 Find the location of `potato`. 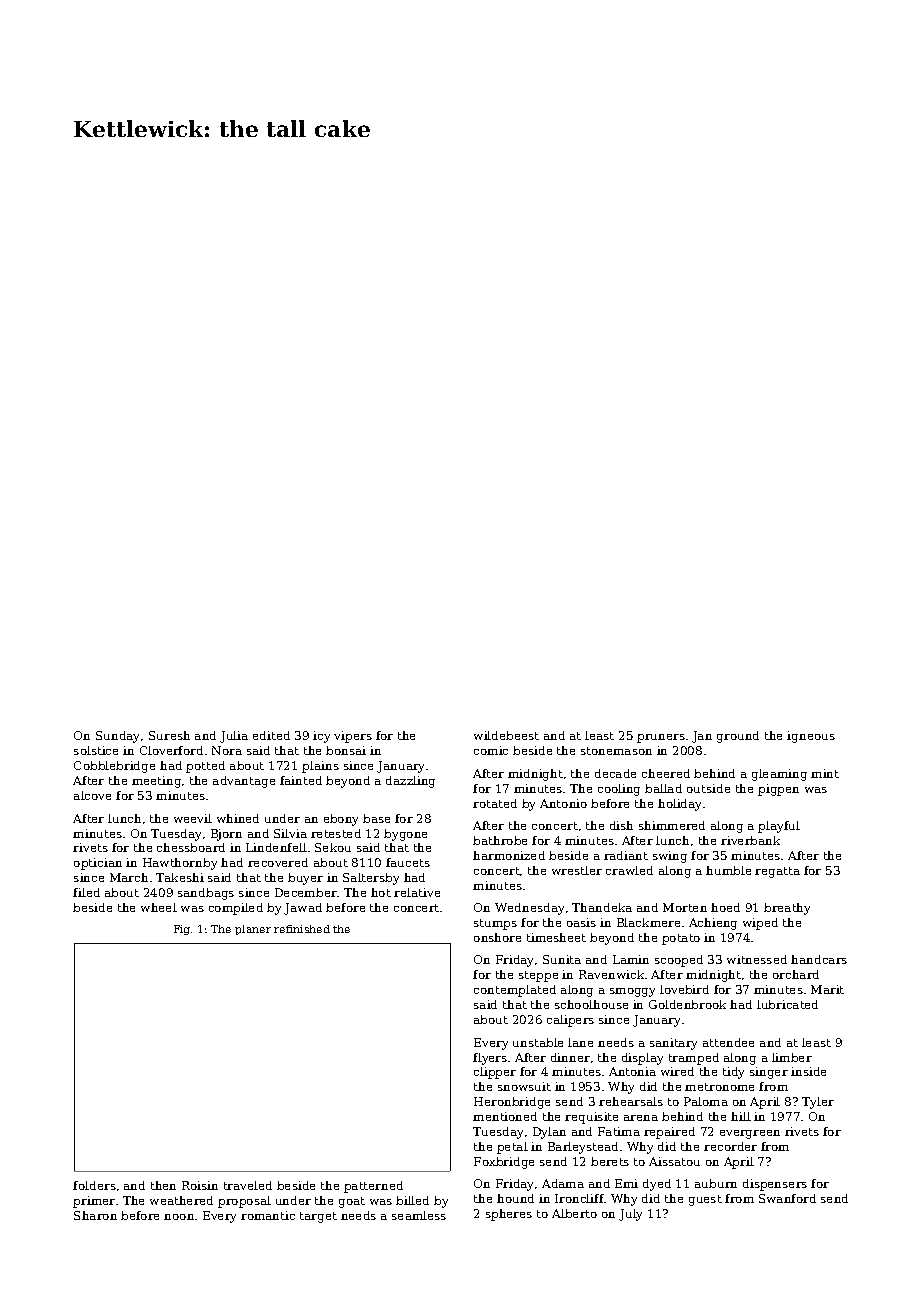

potato is located at coordinates (681, 939).
